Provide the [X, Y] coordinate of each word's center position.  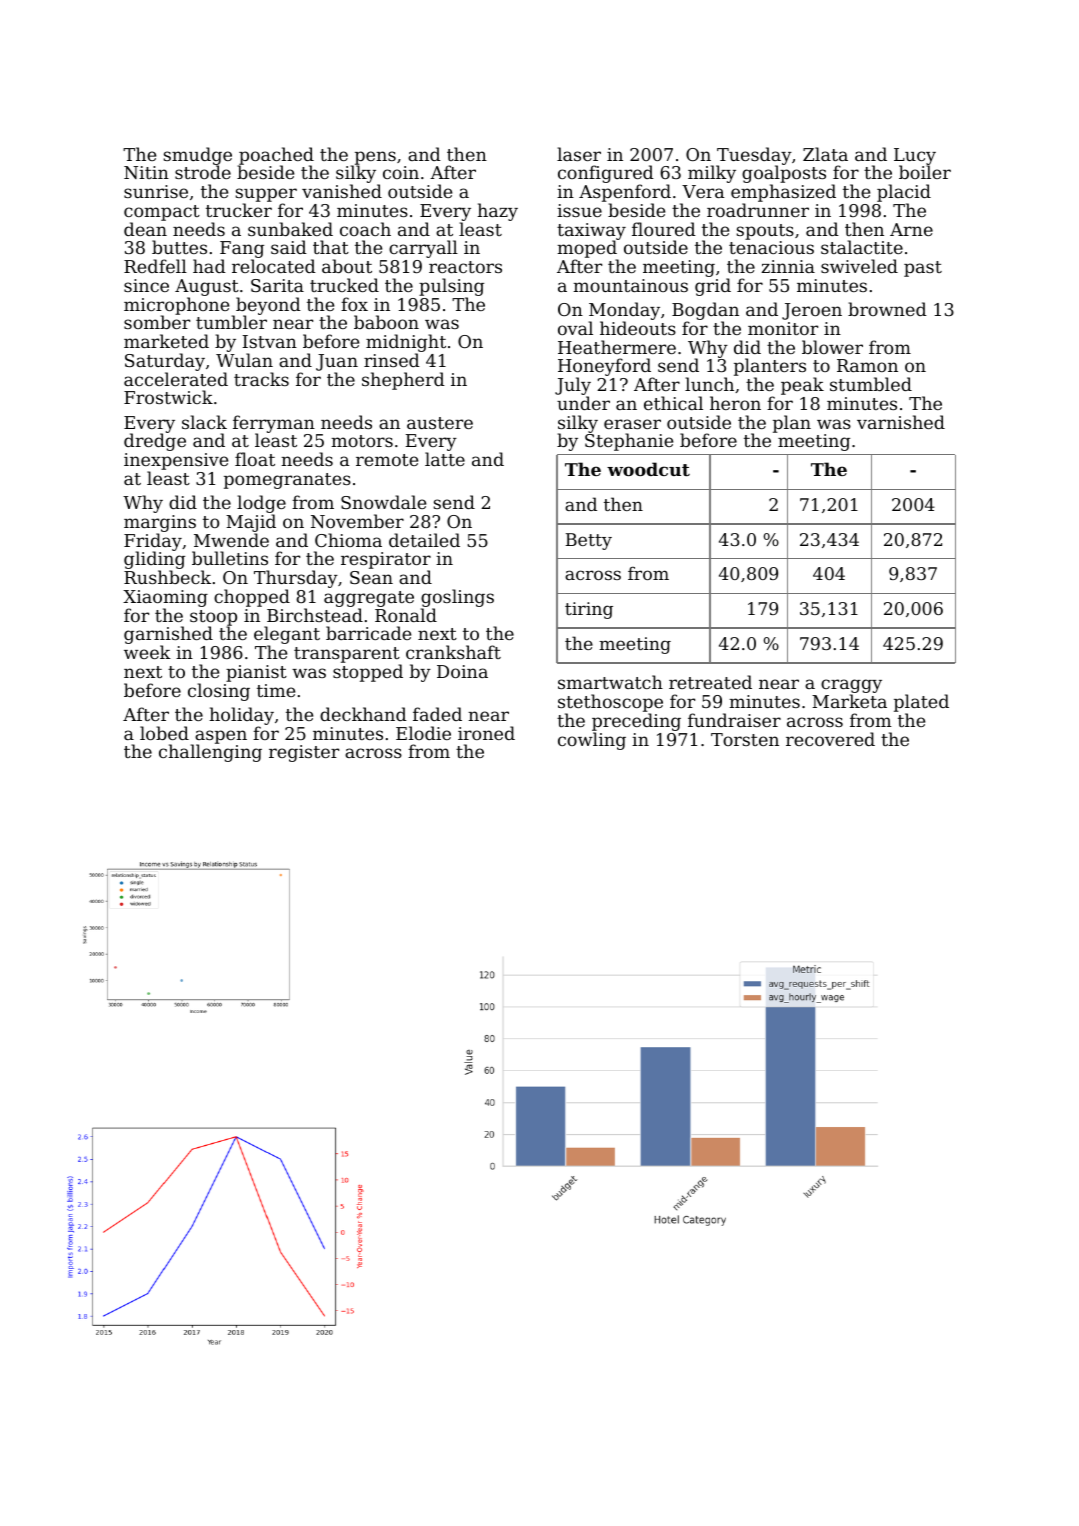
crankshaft [453, 652]
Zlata [825, 154]
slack [204, 422]
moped [587, 249]
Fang [242, 250]
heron [735, 403]
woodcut [648, 469]
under [583, 403]
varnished [901, 422]
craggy [851, 686]
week [147, 652]
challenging [210, 753]
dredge [155, 442]
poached [276, 156]
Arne [911, 229]
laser [579, 154]
